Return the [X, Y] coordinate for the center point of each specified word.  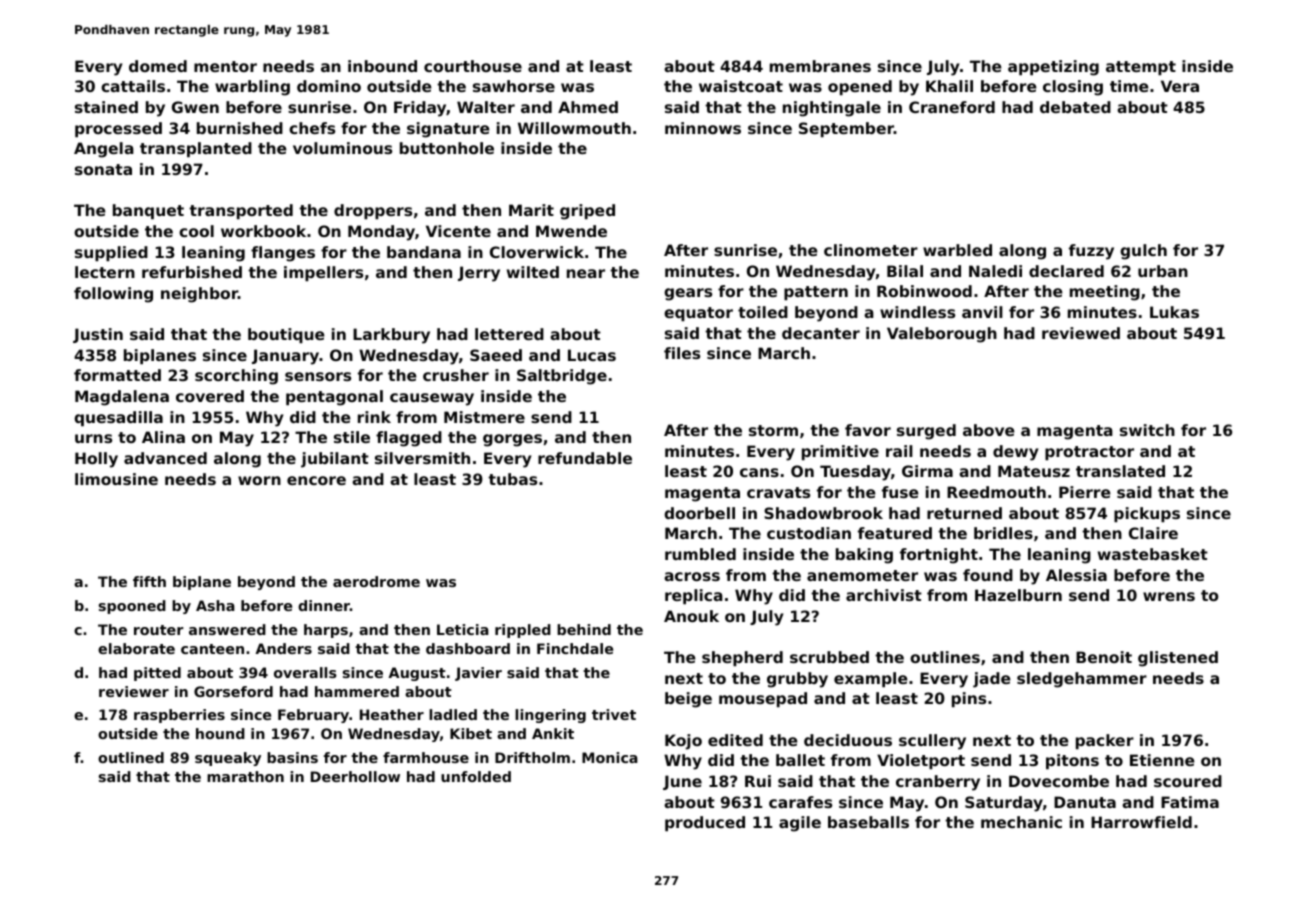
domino [329, 86]
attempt [1141, 68]
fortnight [939, 556]
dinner [324, 605]
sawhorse [514, 86]
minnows [703, 128]
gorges [512, 440]
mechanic [1021, 822]
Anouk [691, 616]
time [1129, 86]
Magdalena [122, 398]
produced [705, 823]
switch [1147, 430]
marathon [245, 776]
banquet [148, 211]
